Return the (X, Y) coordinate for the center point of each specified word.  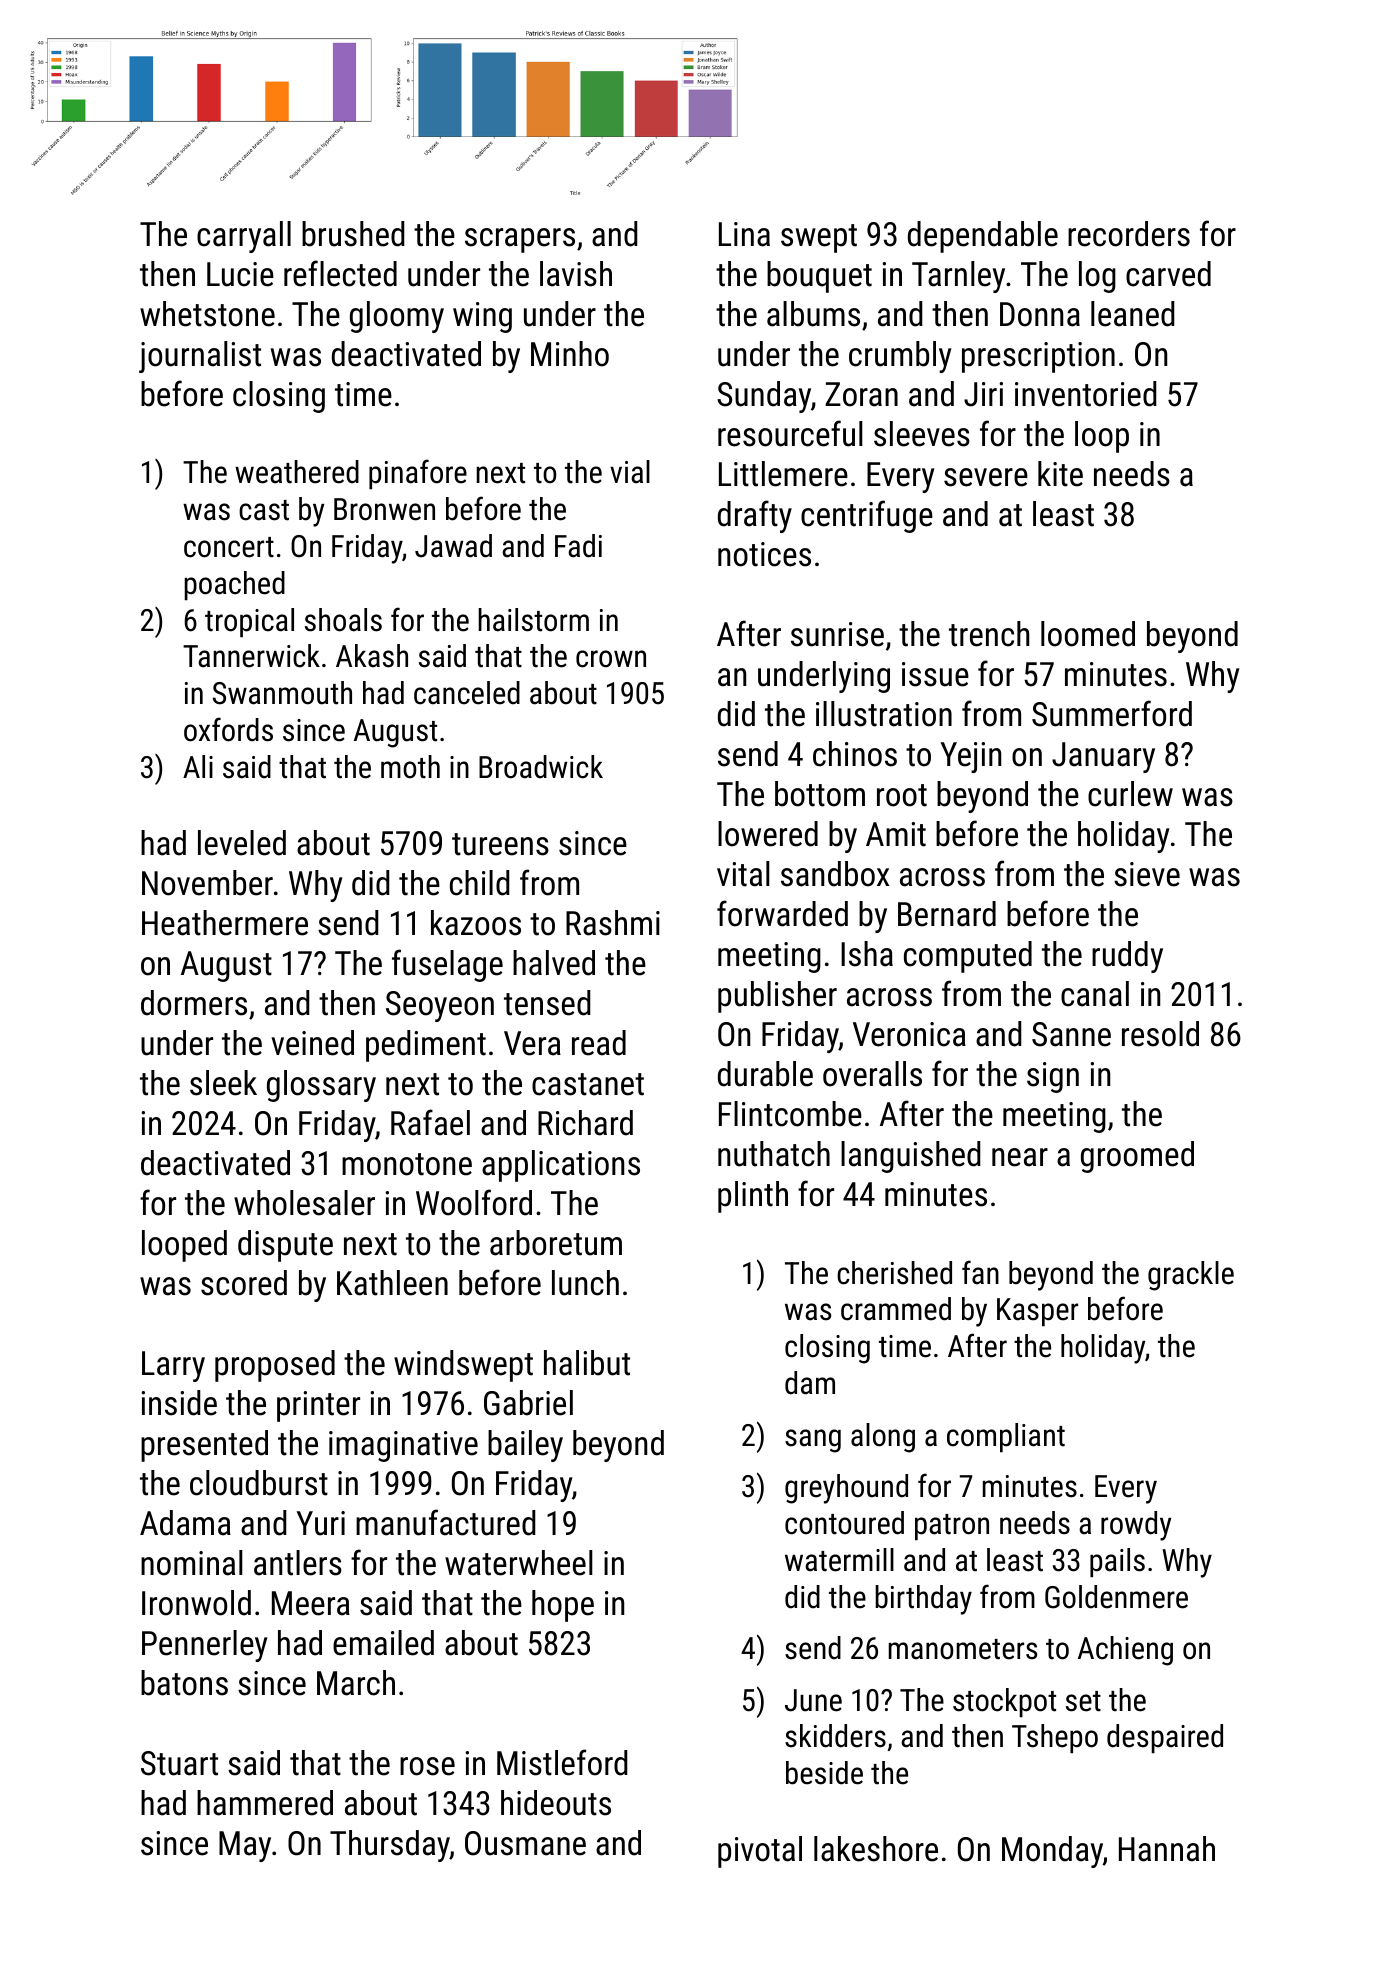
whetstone (207, 314)
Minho (570, 354)
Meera (311, 1603)
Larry (173, 1366)
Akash (372, 656)
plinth (753, 1197)
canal (1095, 994)
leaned (1133, 314)
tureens (500, 844)
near (1020, 1157)
